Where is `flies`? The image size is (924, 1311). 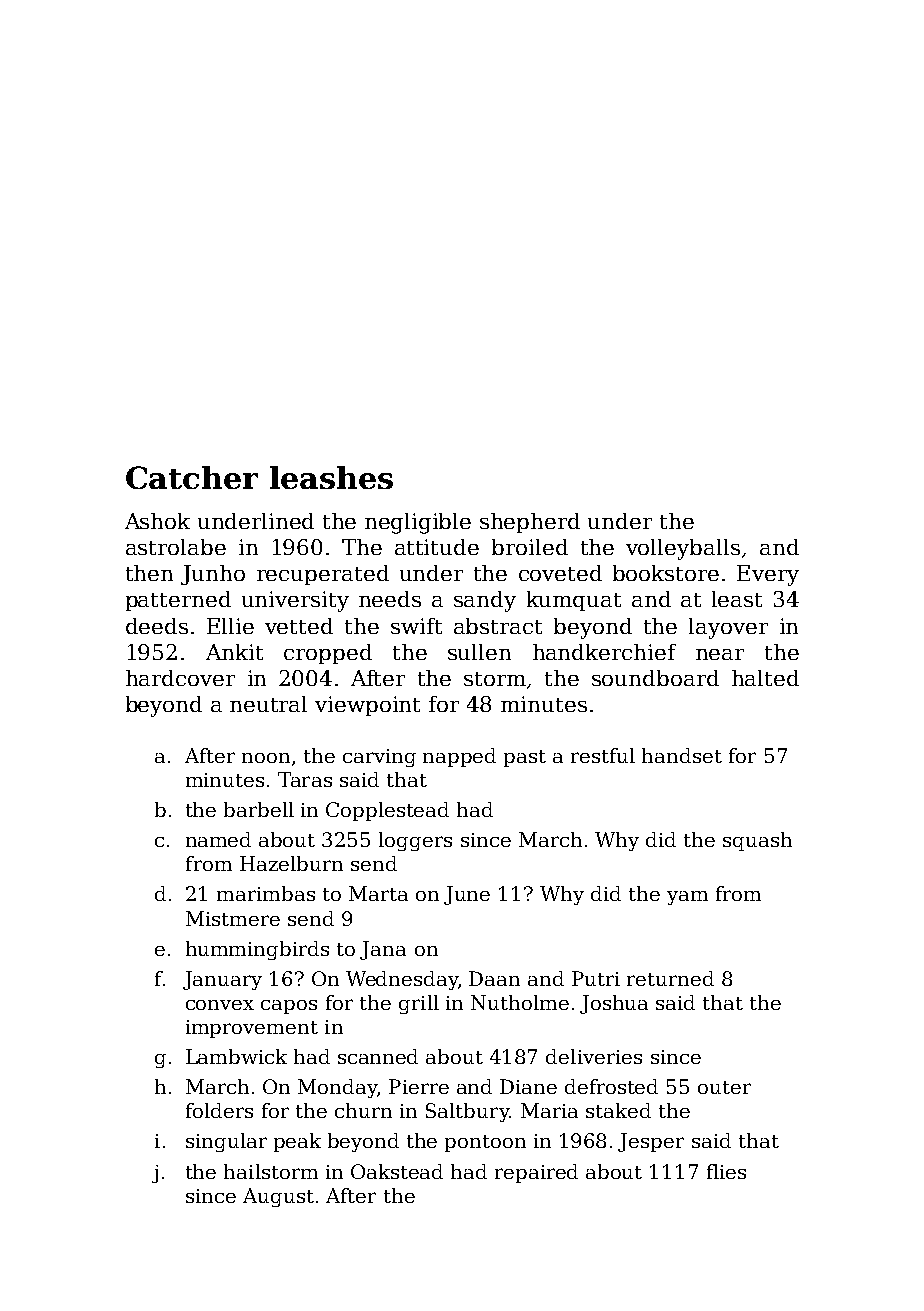
flies is located at coordinates (726, 1171).
